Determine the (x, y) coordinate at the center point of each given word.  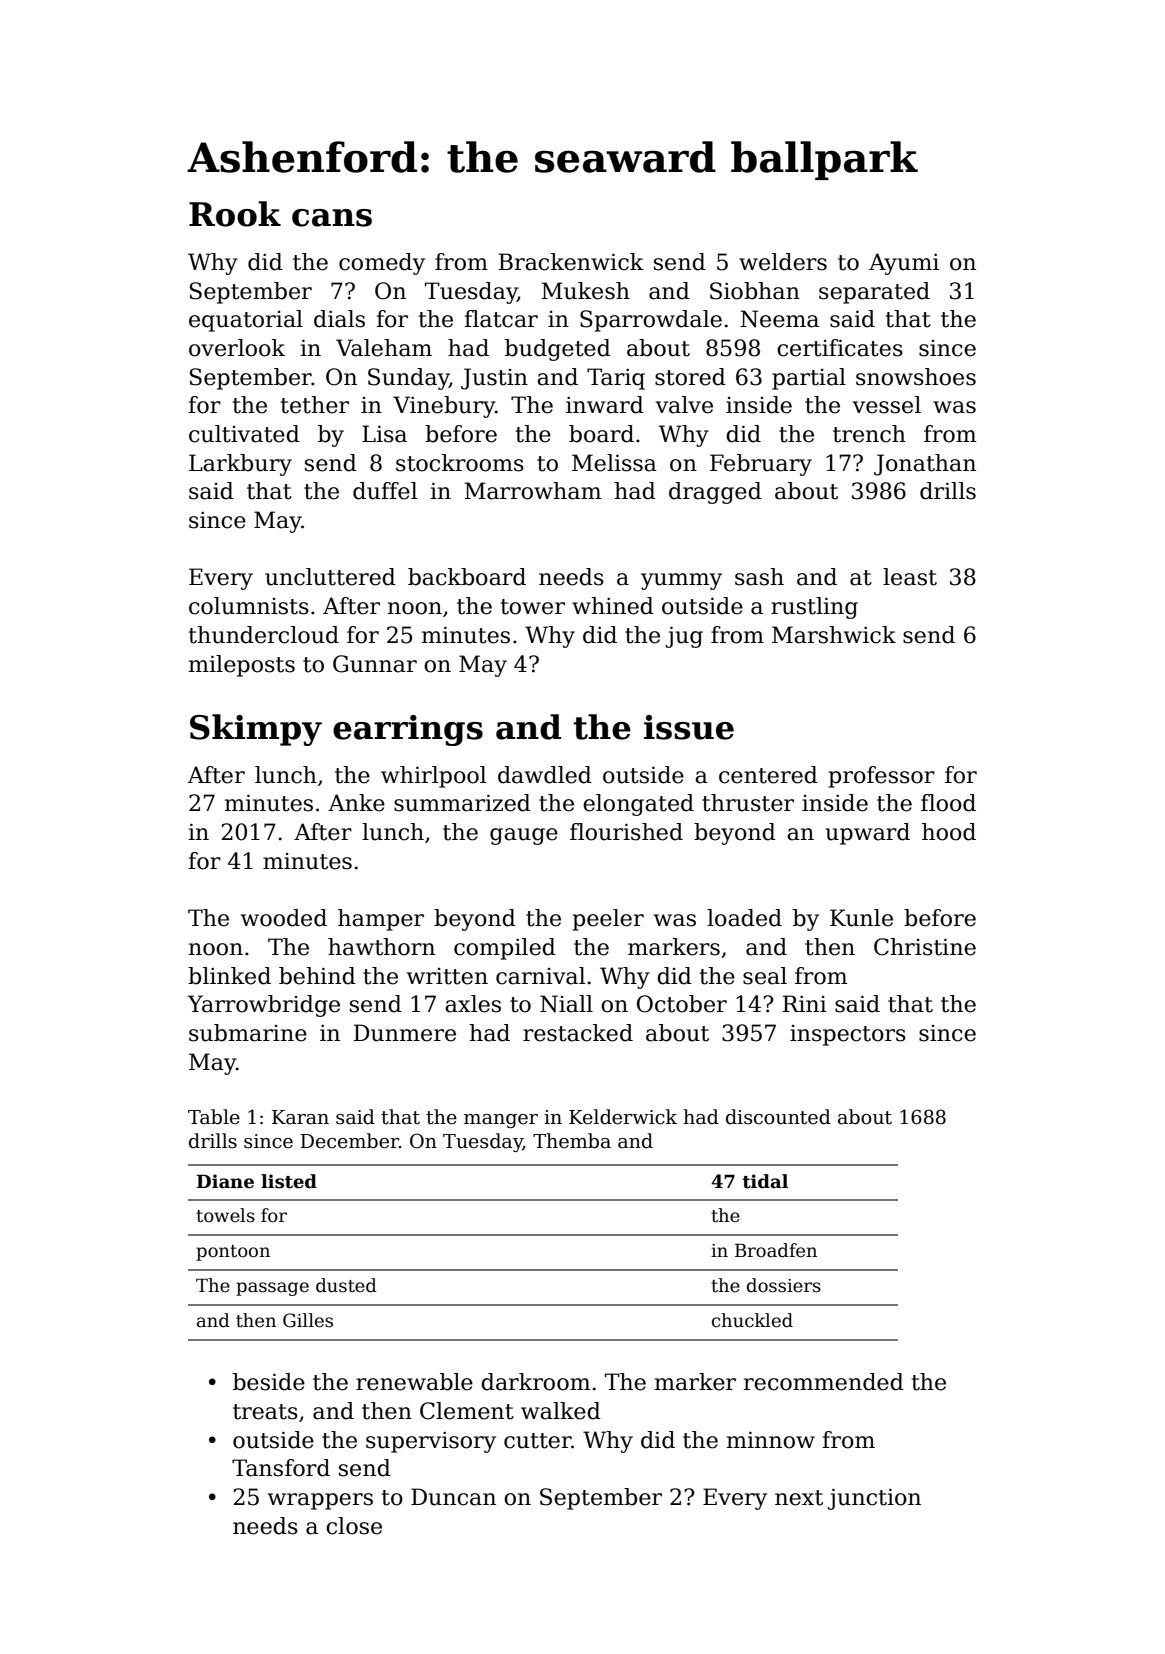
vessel (886, 405)
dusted (346, 1285)
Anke (356, 803)
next (799, 1498)
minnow (771, 1440)
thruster (748, 803)
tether (315, 405)
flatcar (501, 319)
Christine (925, 947)
